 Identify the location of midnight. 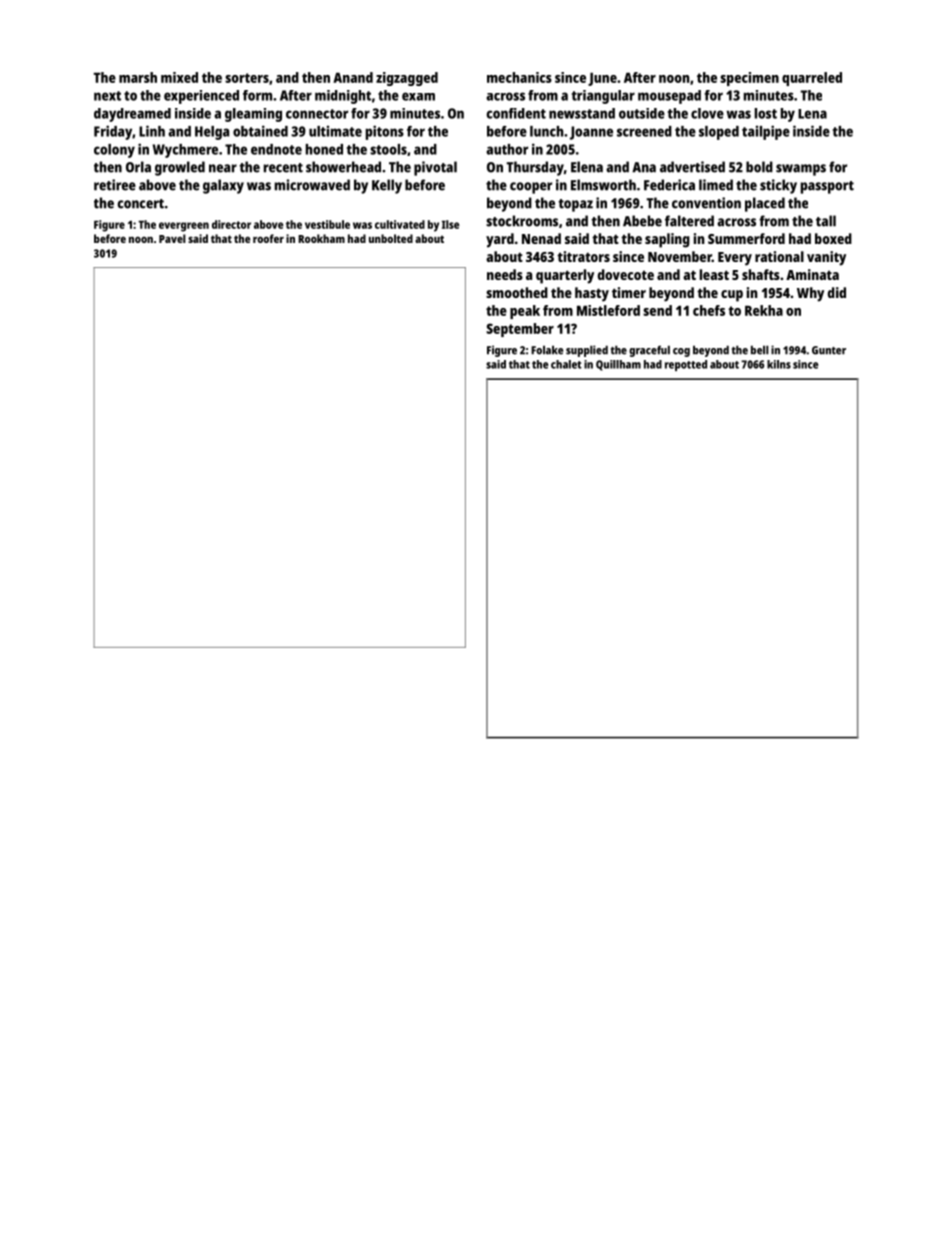
(343, 97).
